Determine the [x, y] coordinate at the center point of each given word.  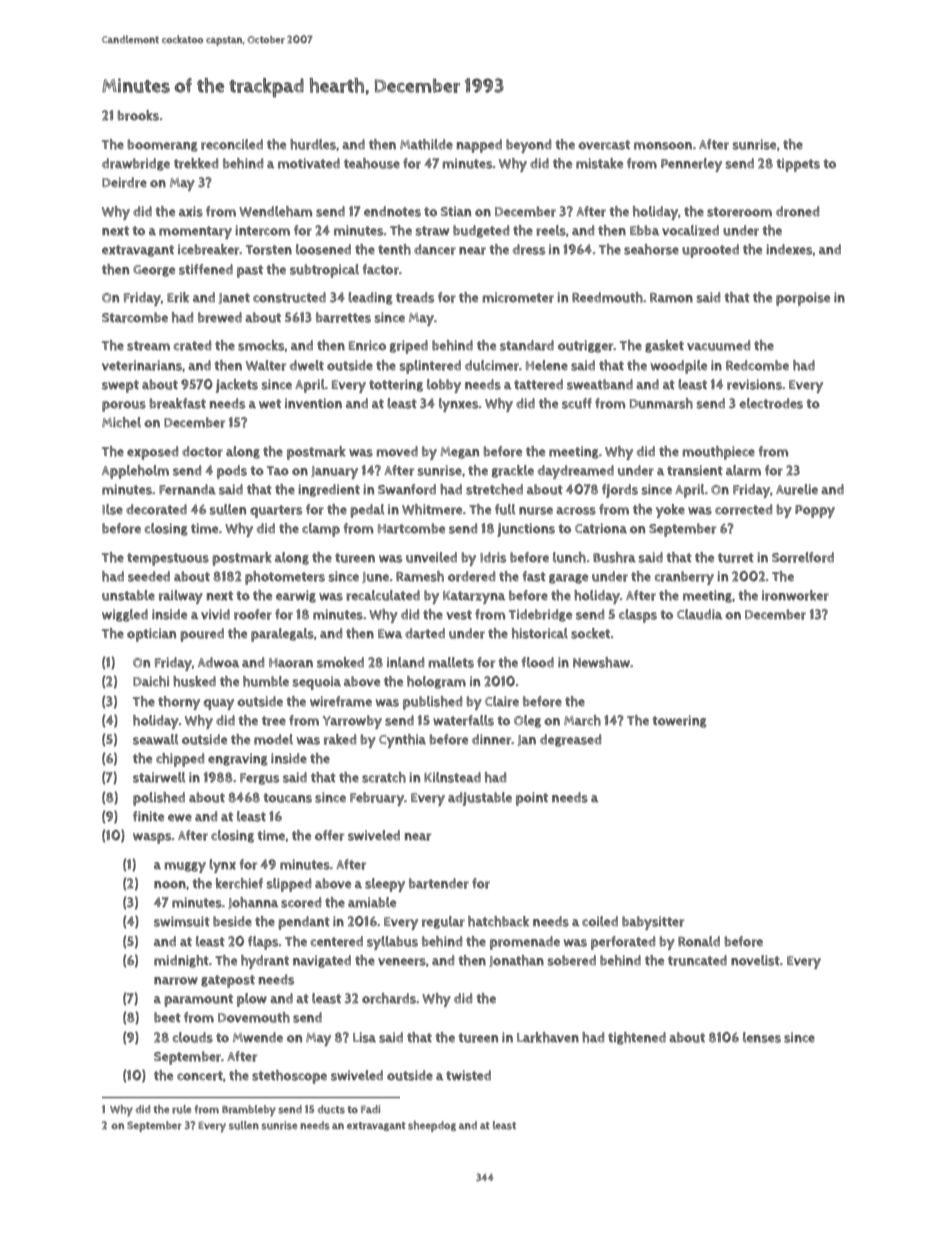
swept [120, 386]
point [532, 799]
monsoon [663, 146]
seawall [155, 739]
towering [679, 721]
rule [181, 1109]
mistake [599, 163]
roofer [253, 614]
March [582, 720]
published [432, 703]
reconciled [232, 144]
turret [736, 558]
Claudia [699, 614]
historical [540, 633]
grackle [513, 471]
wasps [152, 838]
